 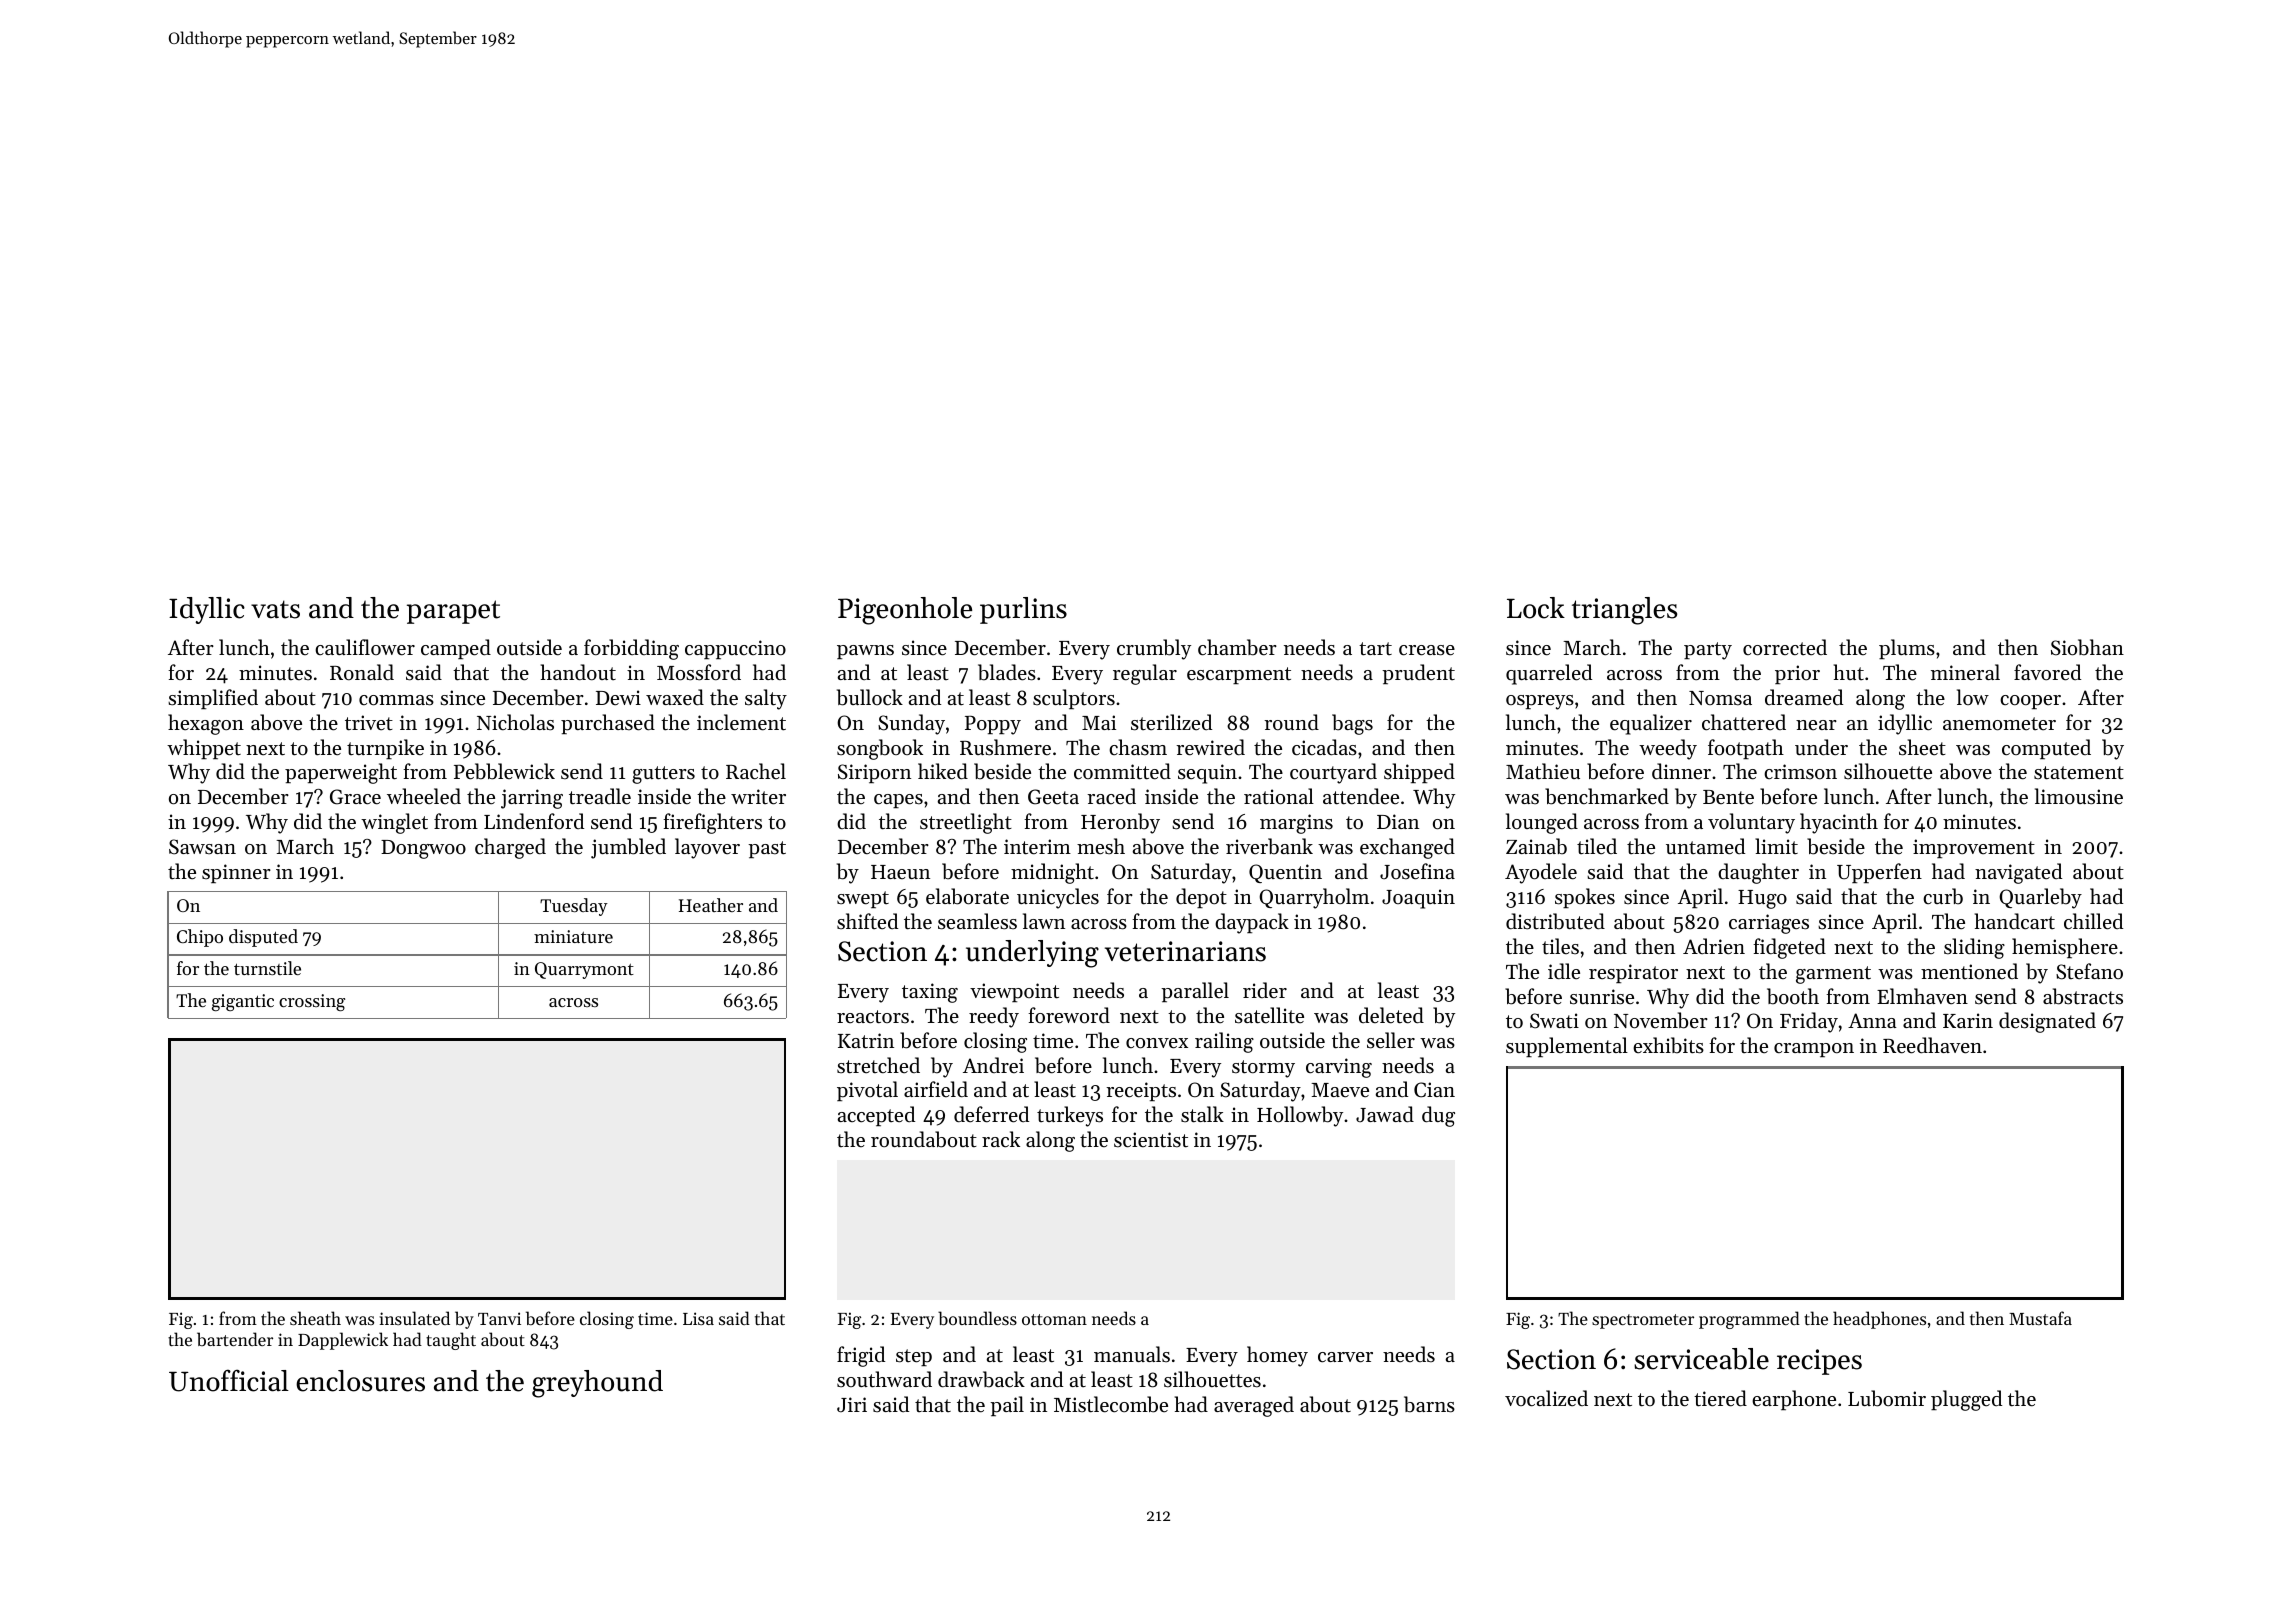 I want to click on accepted, so click(x=876, y=1116).
